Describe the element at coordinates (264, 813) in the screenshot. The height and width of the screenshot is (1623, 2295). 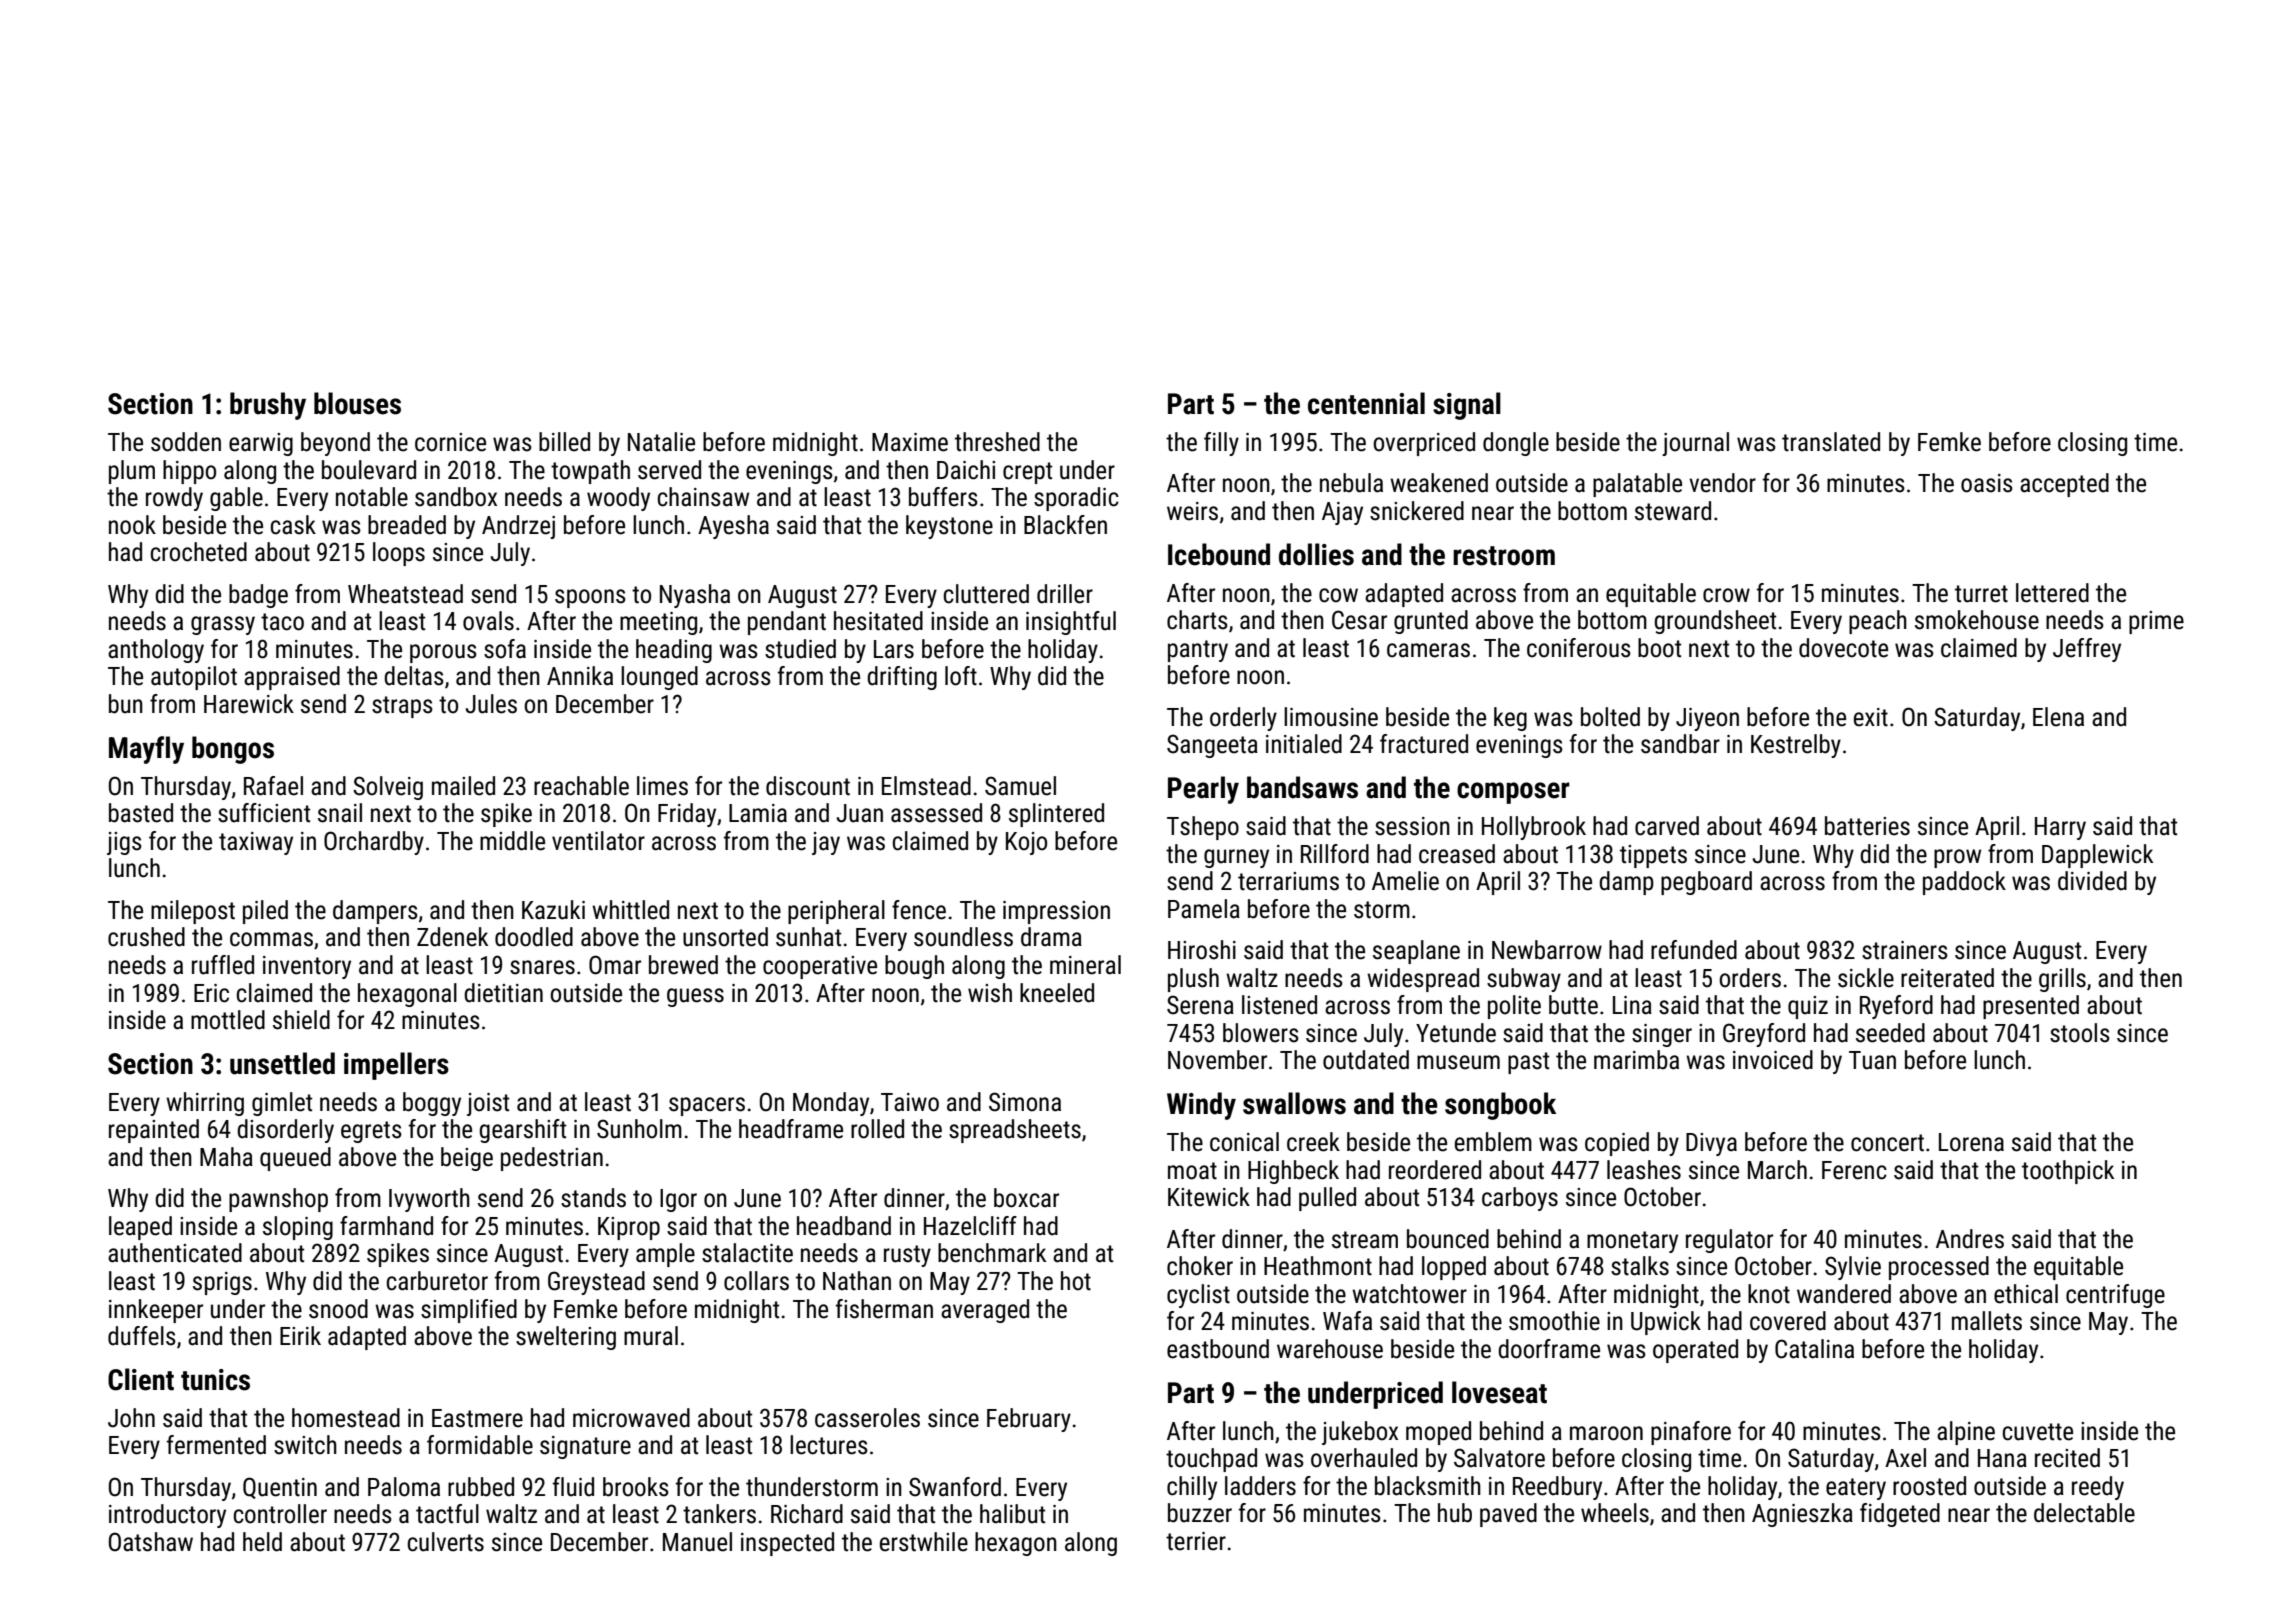
I see `sufficient` at that location.
